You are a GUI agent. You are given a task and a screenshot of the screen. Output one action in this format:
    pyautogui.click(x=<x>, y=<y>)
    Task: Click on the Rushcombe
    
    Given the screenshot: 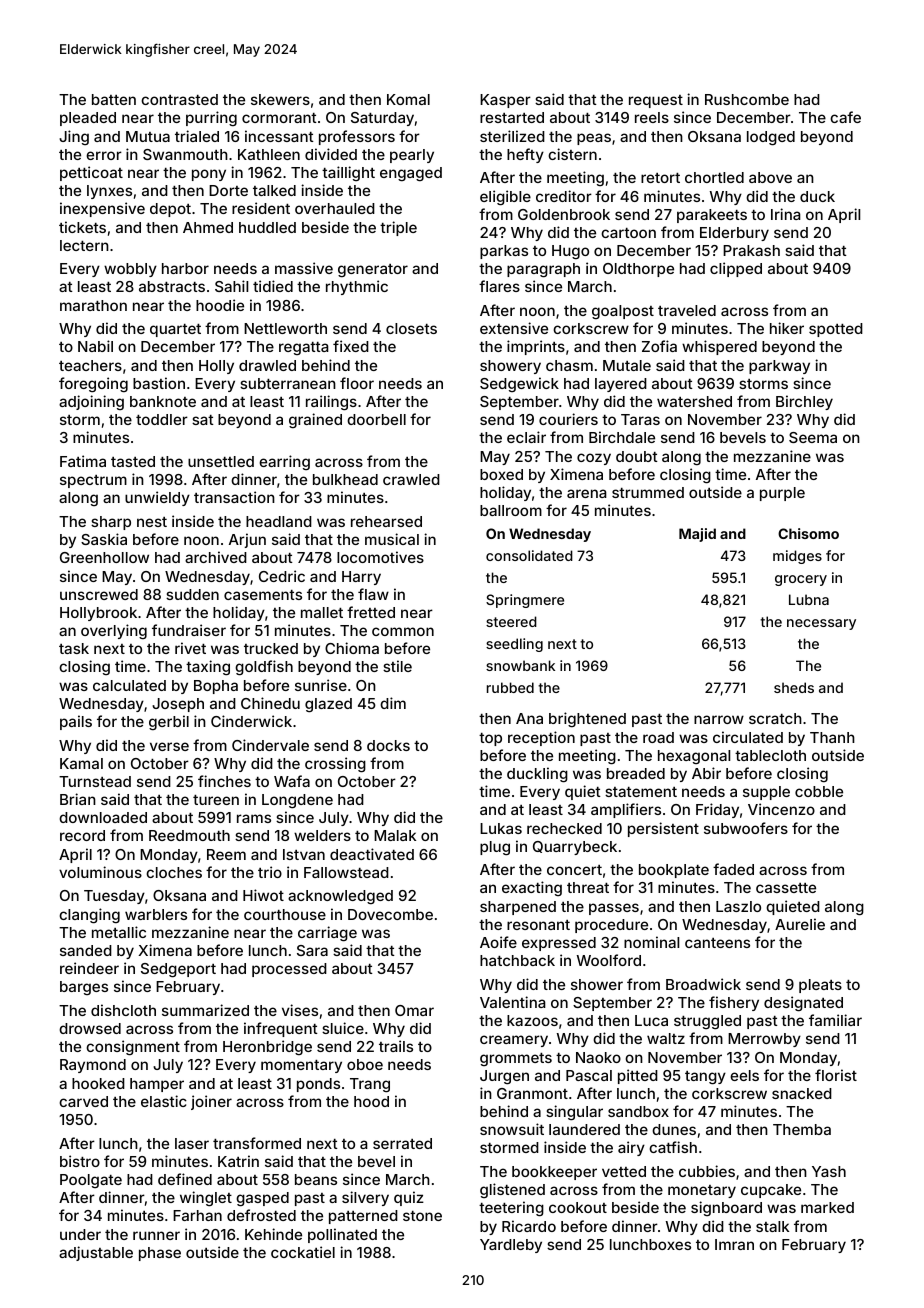 What is the action you would take?
    pyautogui.click(x=747, y=99)
